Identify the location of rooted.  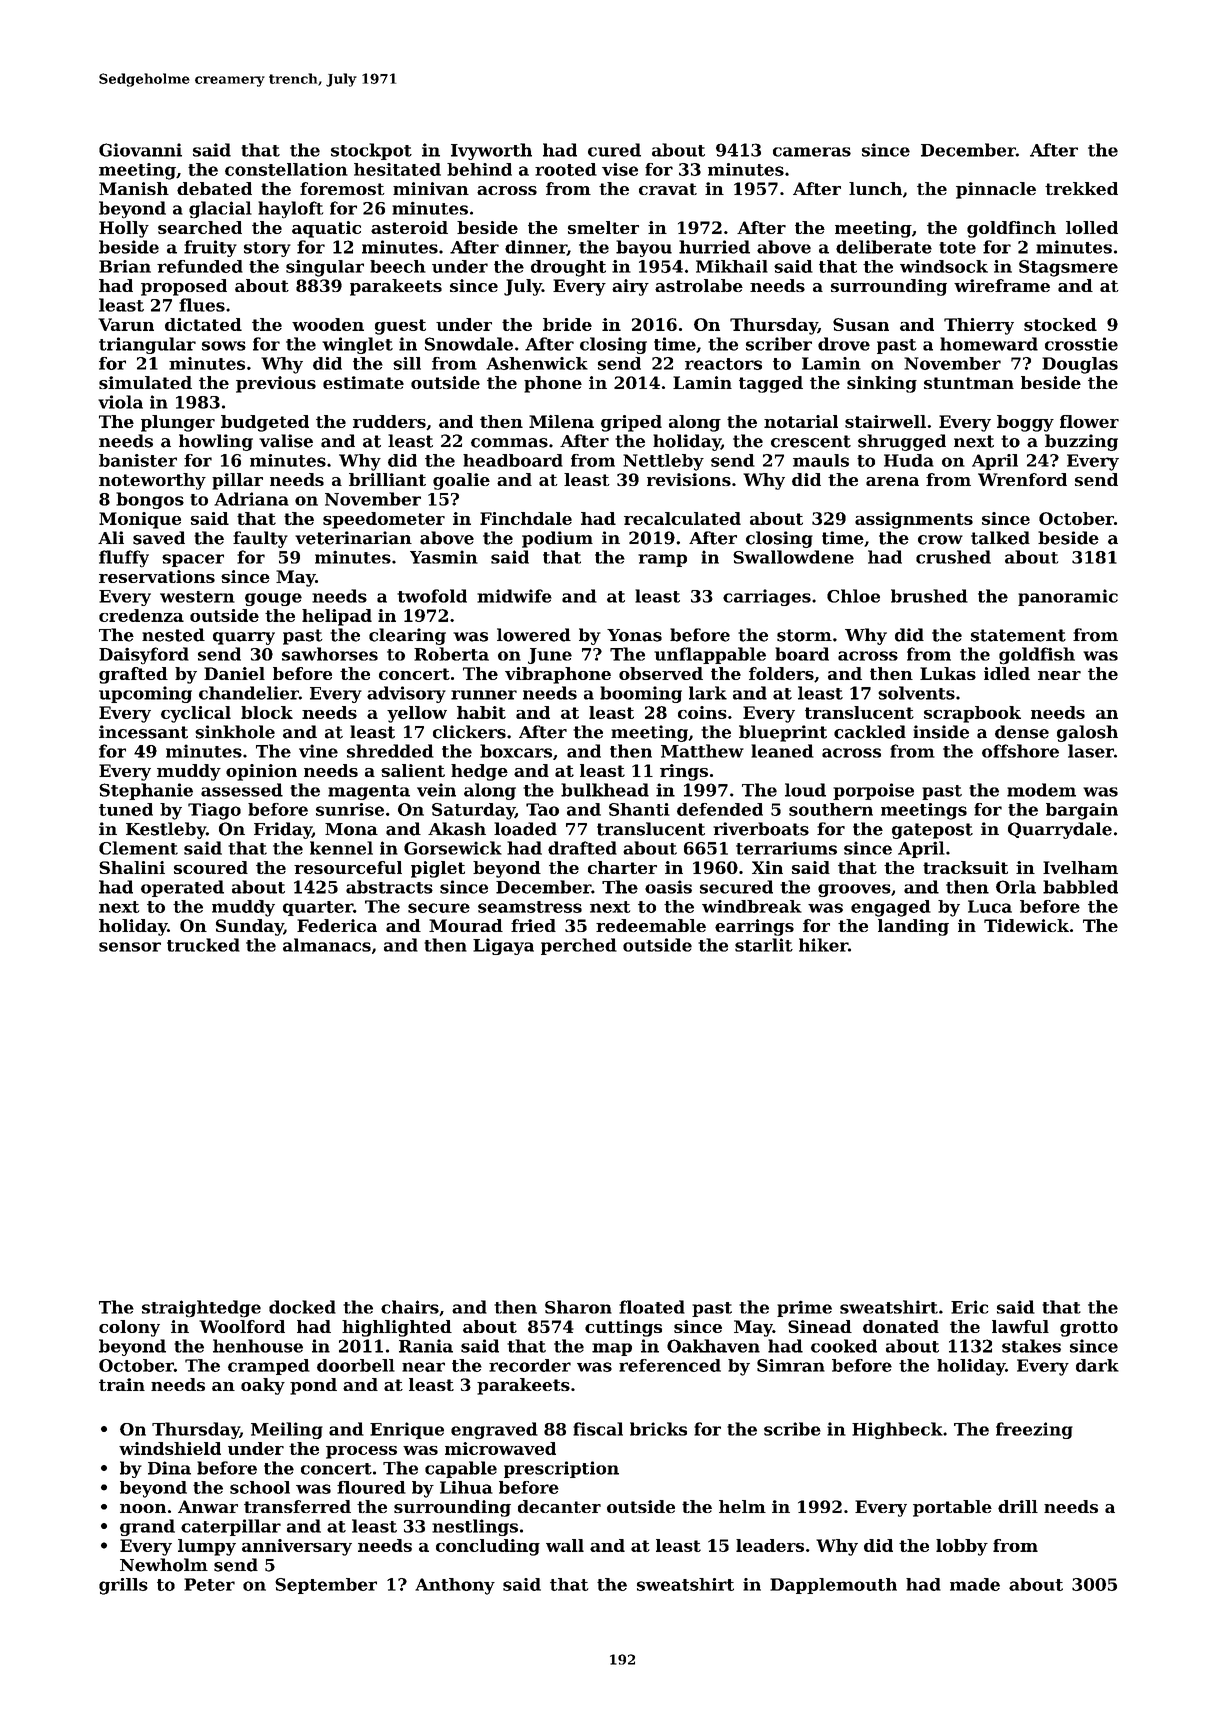
(566, 169).
